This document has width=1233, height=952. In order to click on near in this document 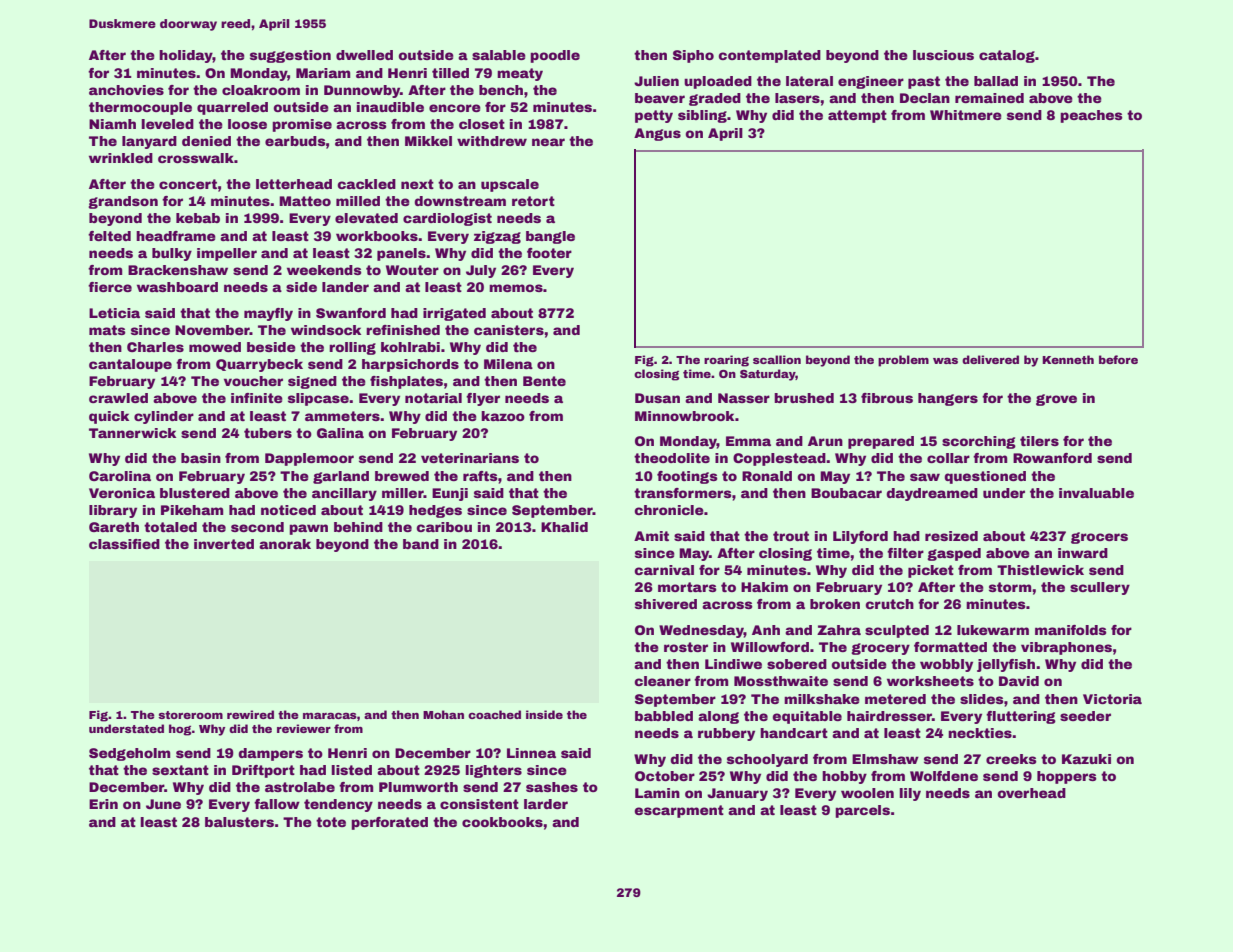, I will do `click(548, 142)`.
